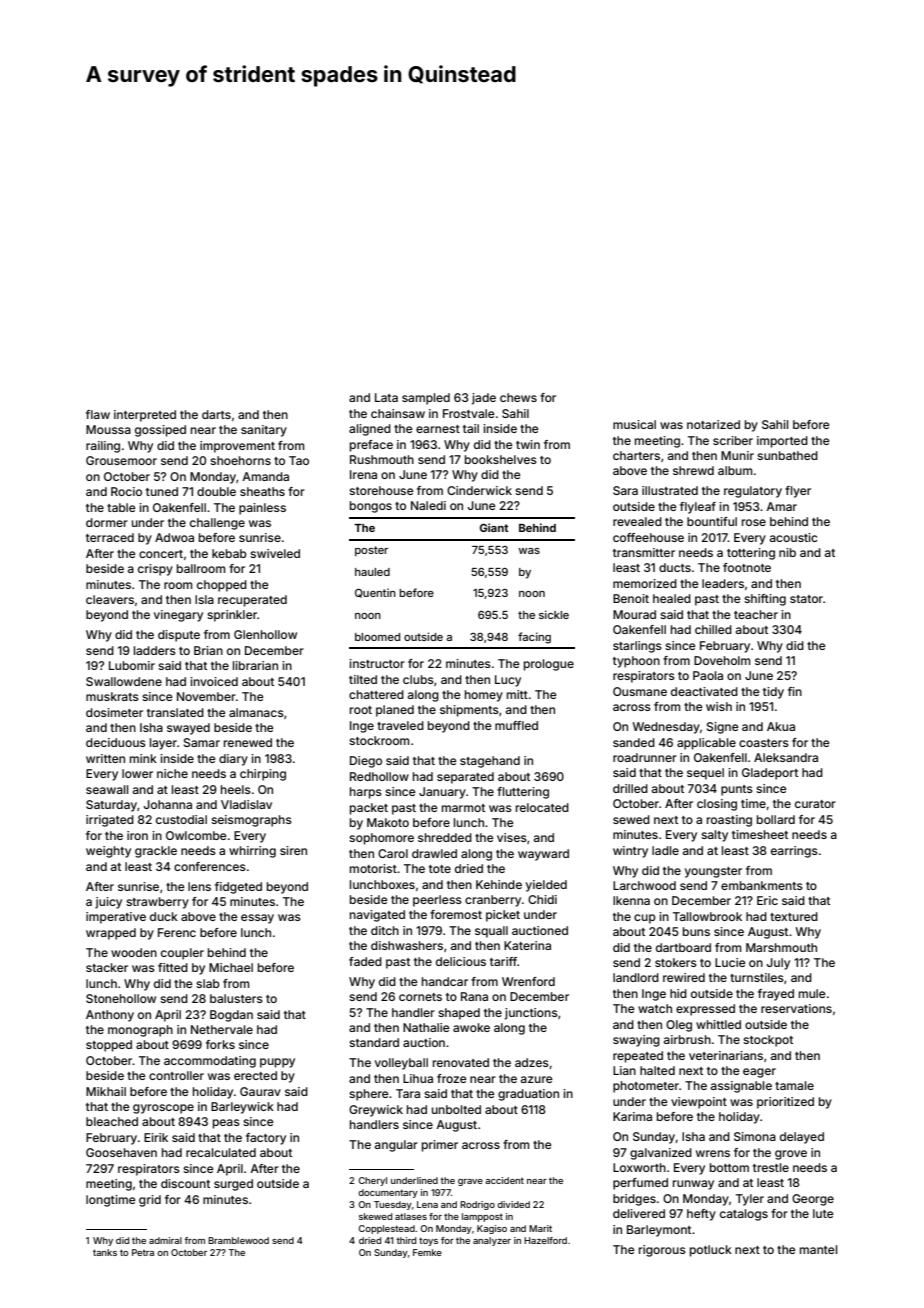 The height and width of the screenshot is (1308, 924). What do you see at coordinates (222, 586) in the screenshot?
I see `chopped` at bounding box center [222, 586].
